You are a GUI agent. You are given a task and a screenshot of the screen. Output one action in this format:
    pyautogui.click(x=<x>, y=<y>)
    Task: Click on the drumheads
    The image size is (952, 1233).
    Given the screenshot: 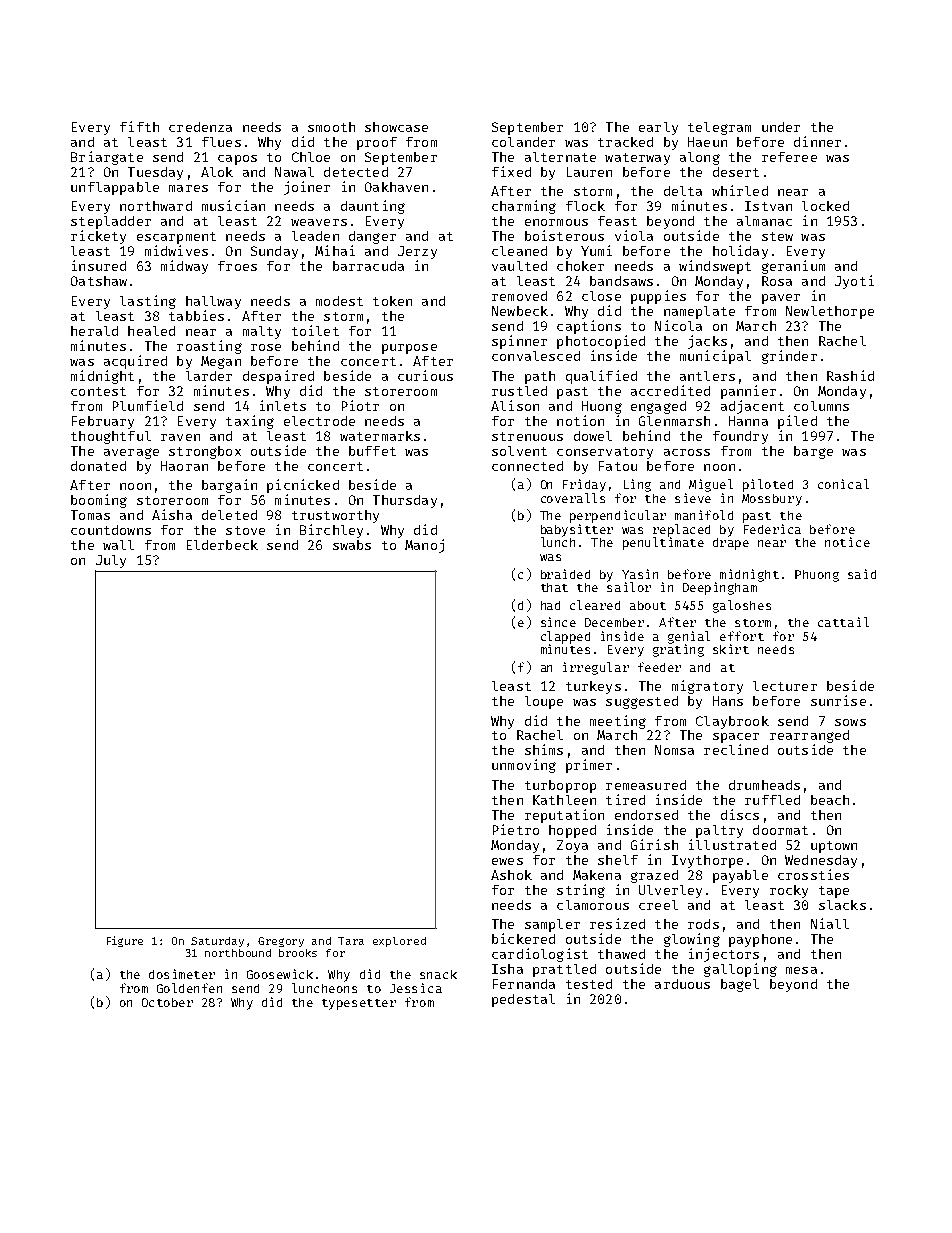 What is the action you would take?
    pyautogui.click(x=764, y=785)
